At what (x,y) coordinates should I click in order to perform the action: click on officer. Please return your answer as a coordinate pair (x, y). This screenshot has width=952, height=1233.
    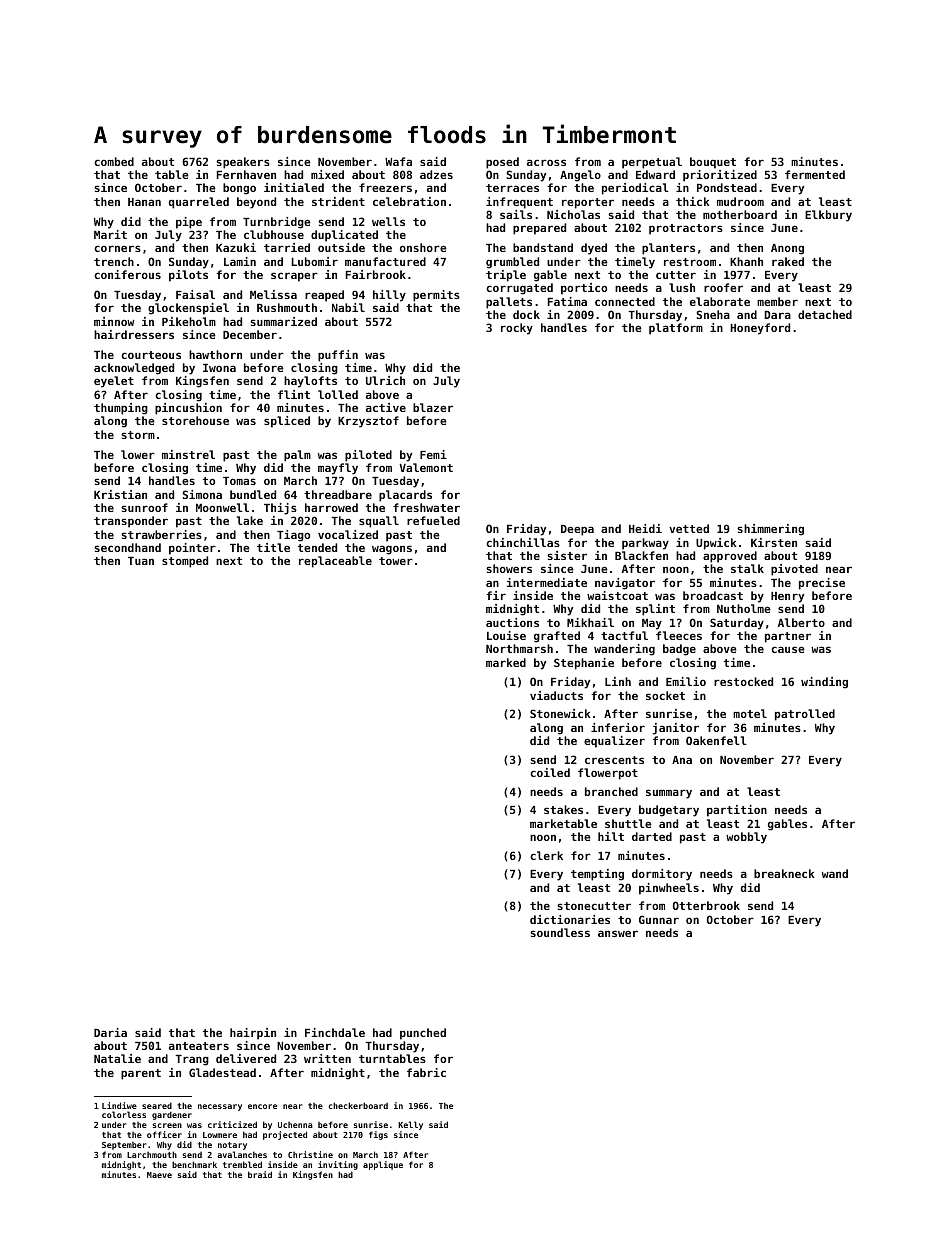
    Looking at the image, I should click on (164, 1134).
